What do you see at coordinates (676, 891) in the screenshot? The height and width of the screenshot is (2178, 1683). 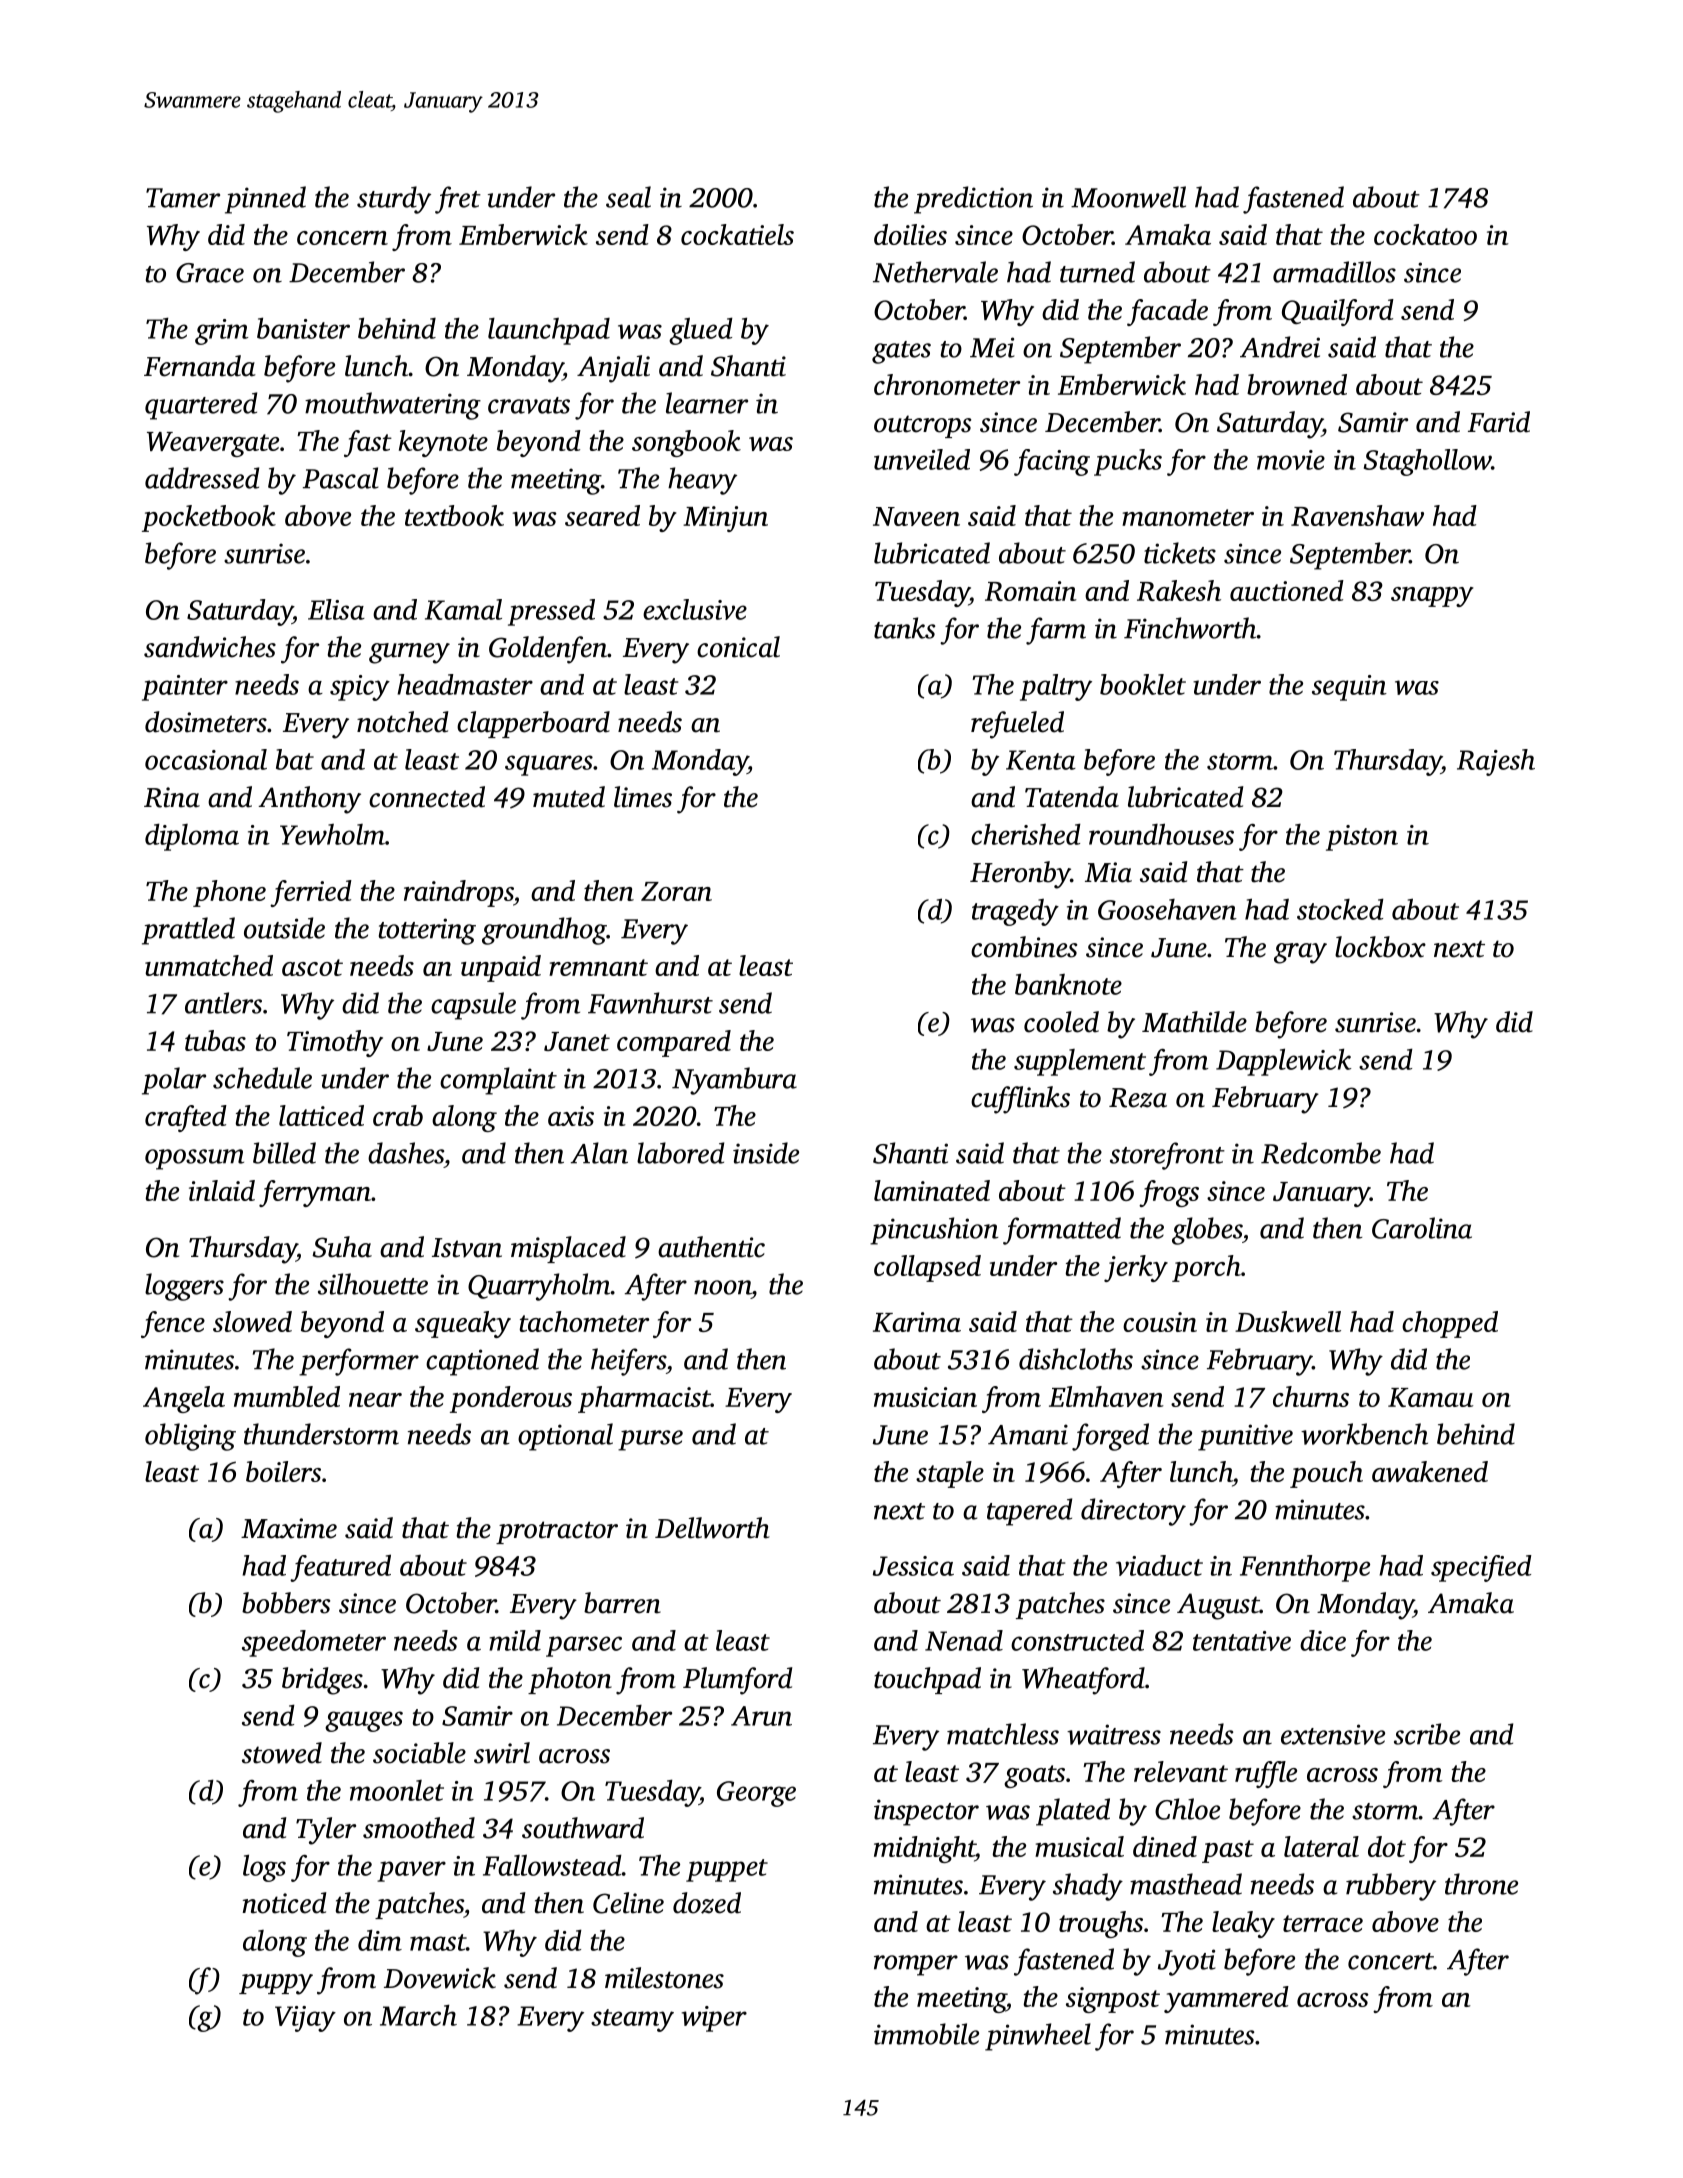 I see `Zoran` at bounding box center [676, 891].
